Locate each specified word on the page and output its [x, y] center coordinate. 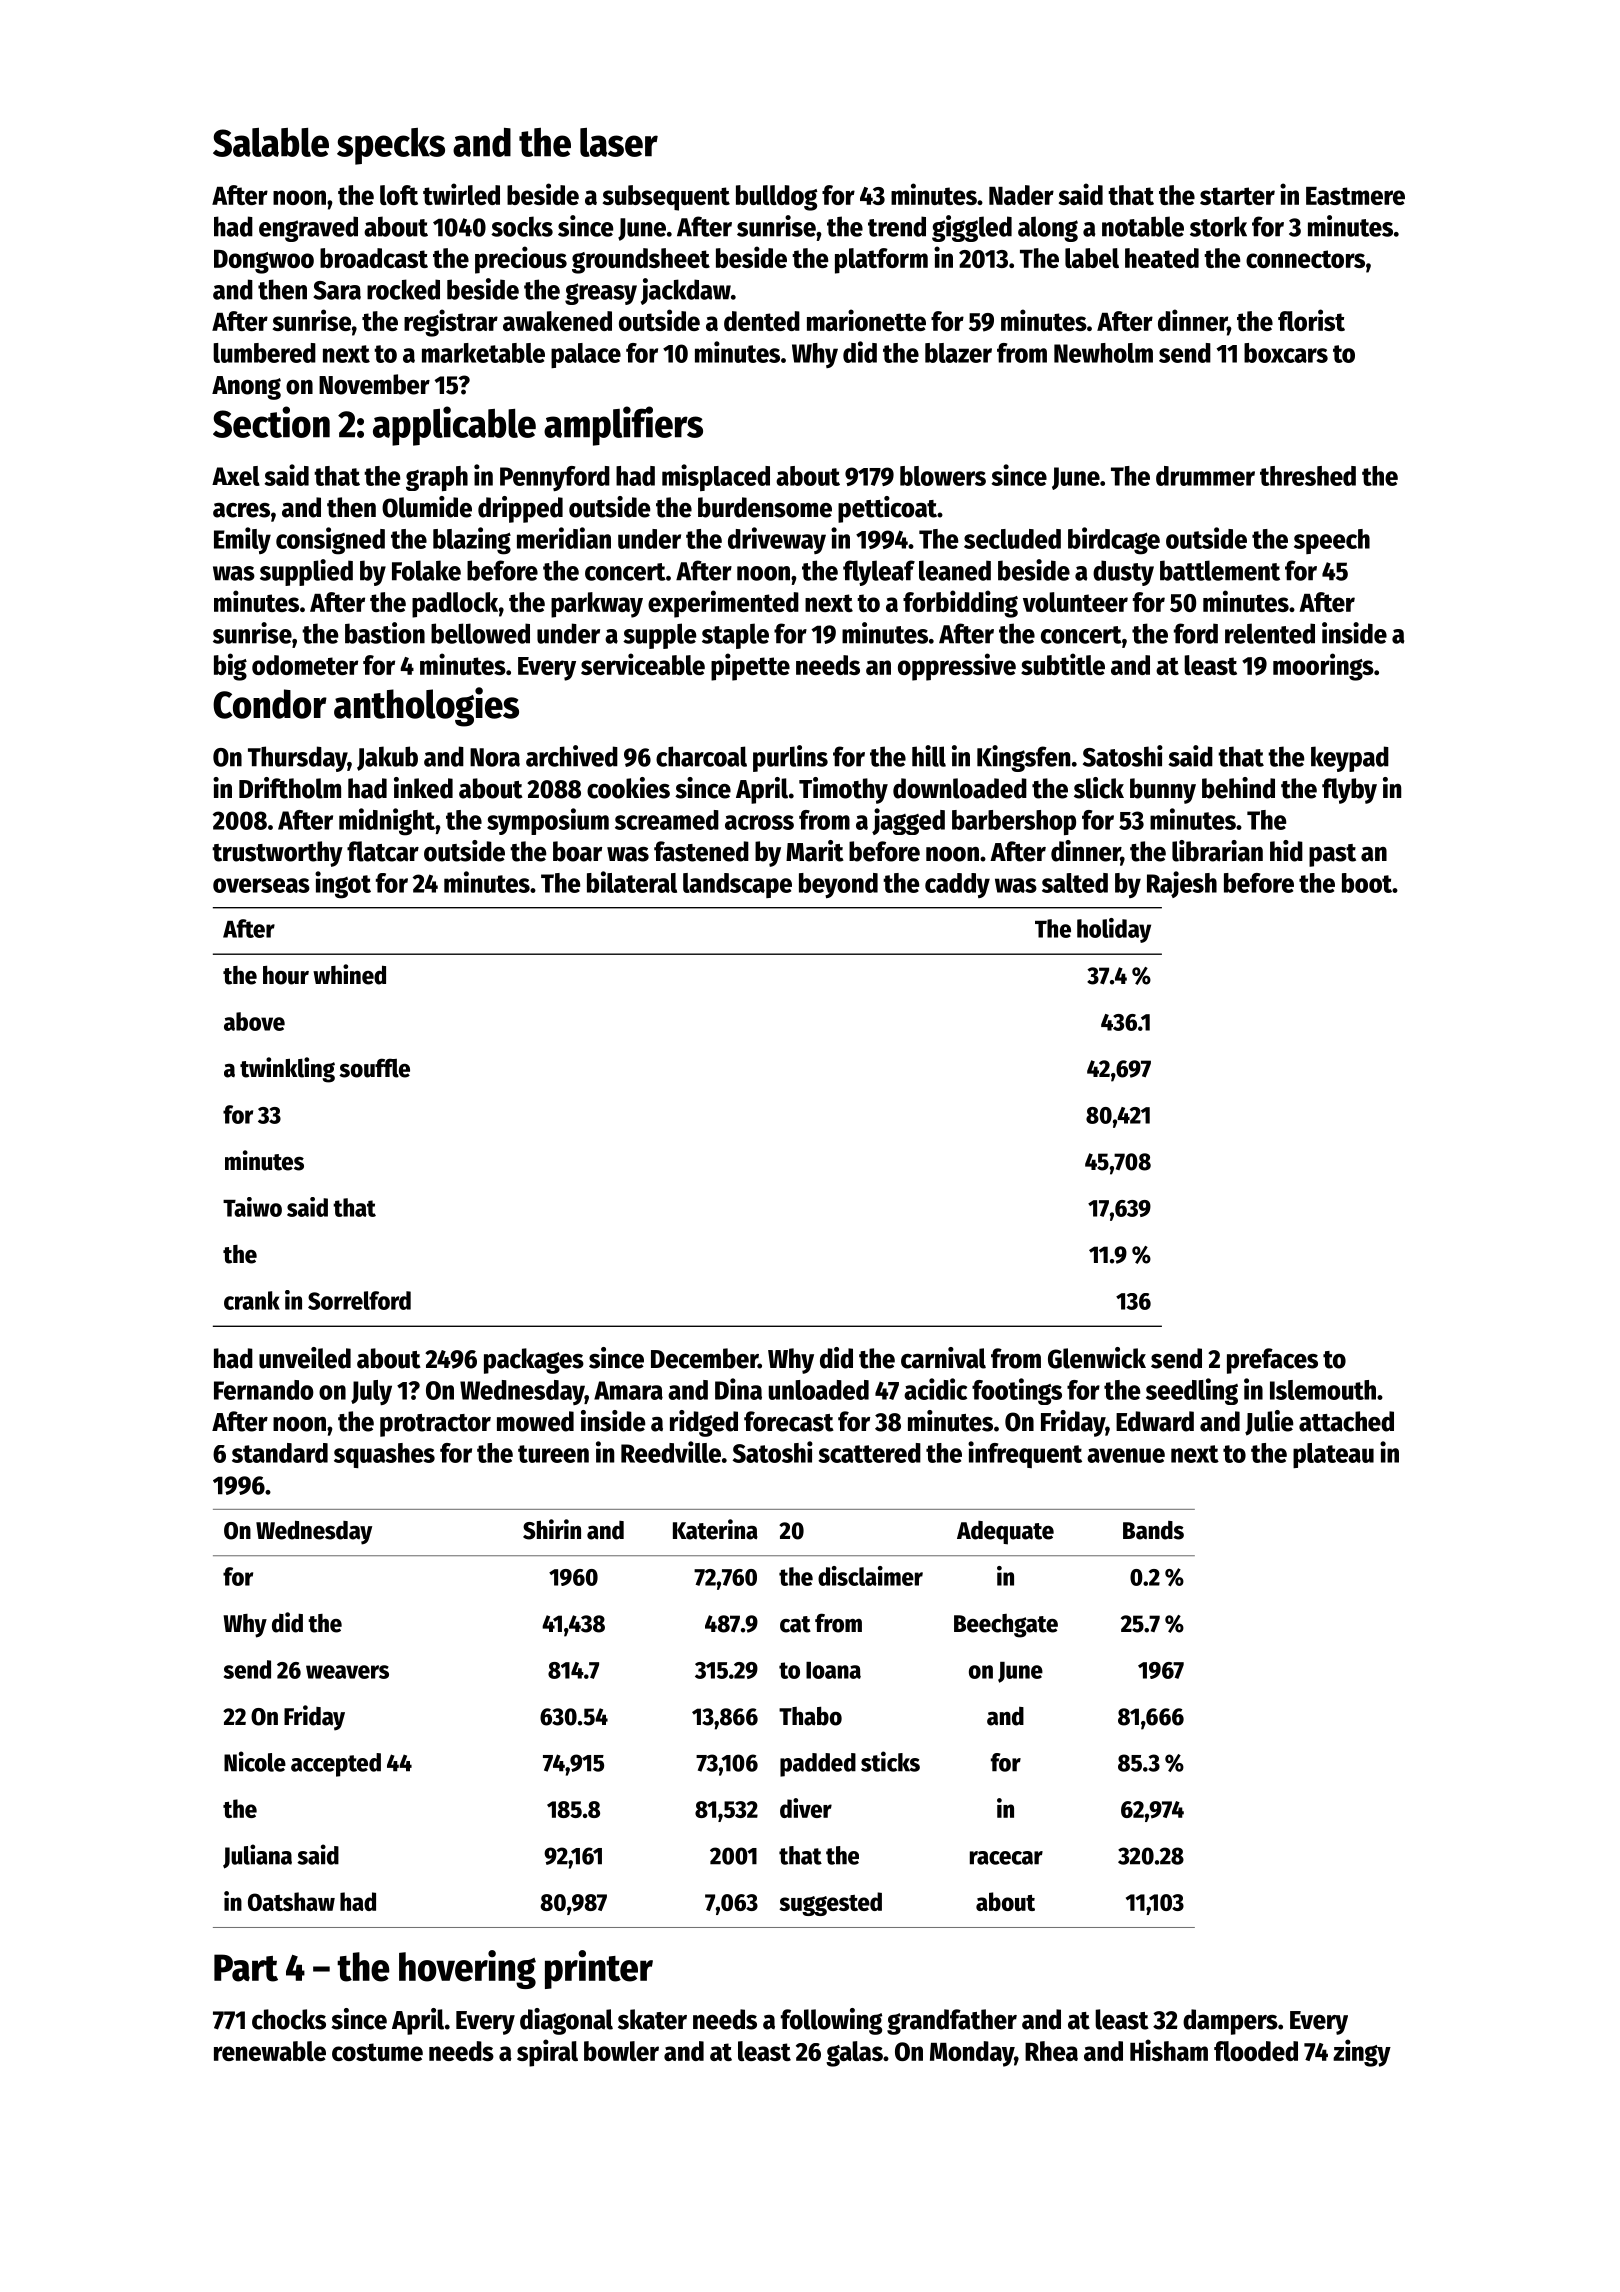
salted [1075, 883]
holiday [1114, 930]
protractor [435, 1425]
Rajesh [1182, 884]
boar [577, 851]
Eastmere [1355, 196]
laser [619, 142]
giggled [972, 228]
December [704, 1358]
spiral [547, 2053]
